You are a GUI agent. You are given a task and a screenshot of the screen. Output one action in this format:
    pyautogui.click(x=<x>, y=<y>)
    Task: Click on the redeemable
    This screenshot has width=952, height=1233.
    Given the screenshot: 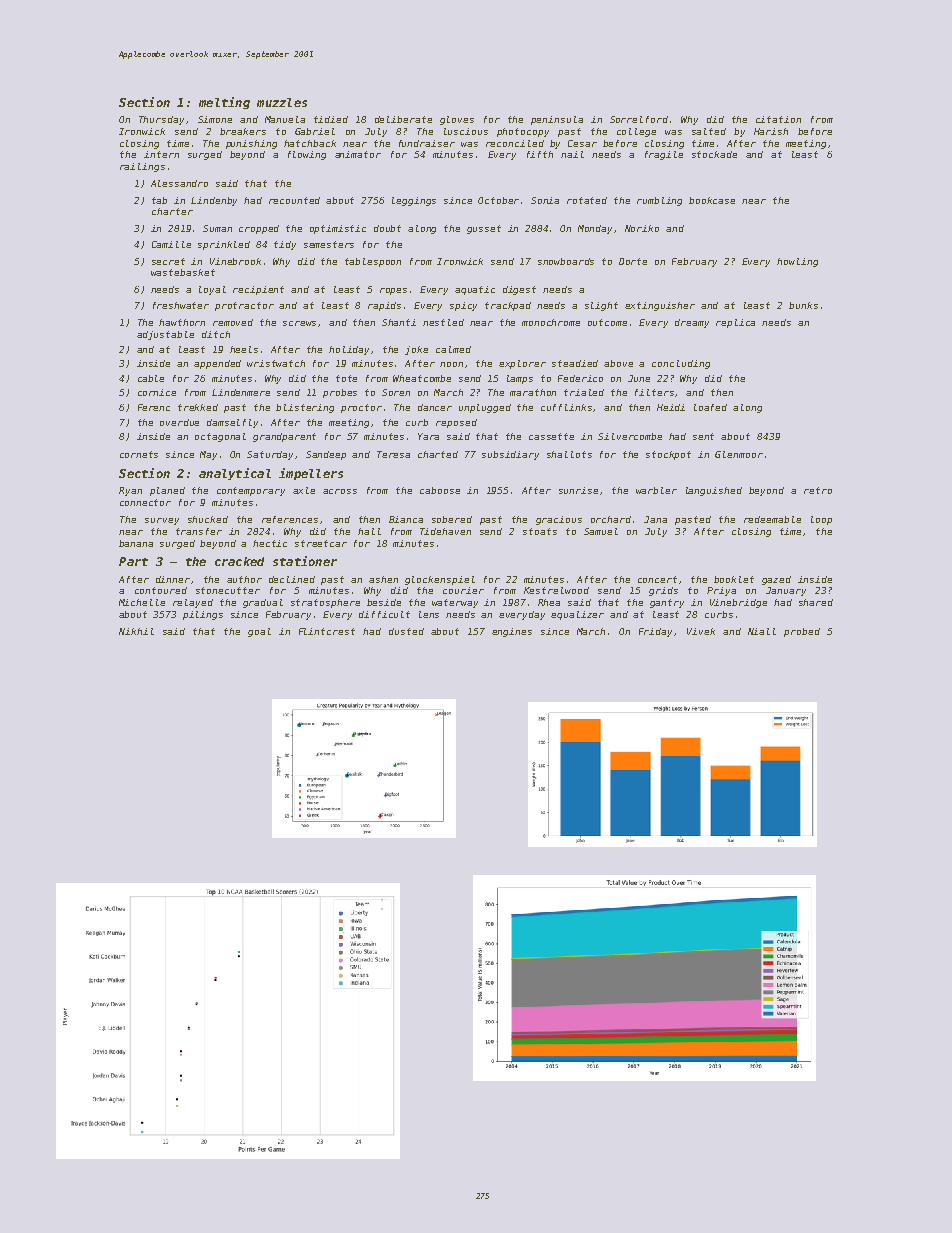 What is the action you would take?
    pyautogui.click(x=772, y=519)
